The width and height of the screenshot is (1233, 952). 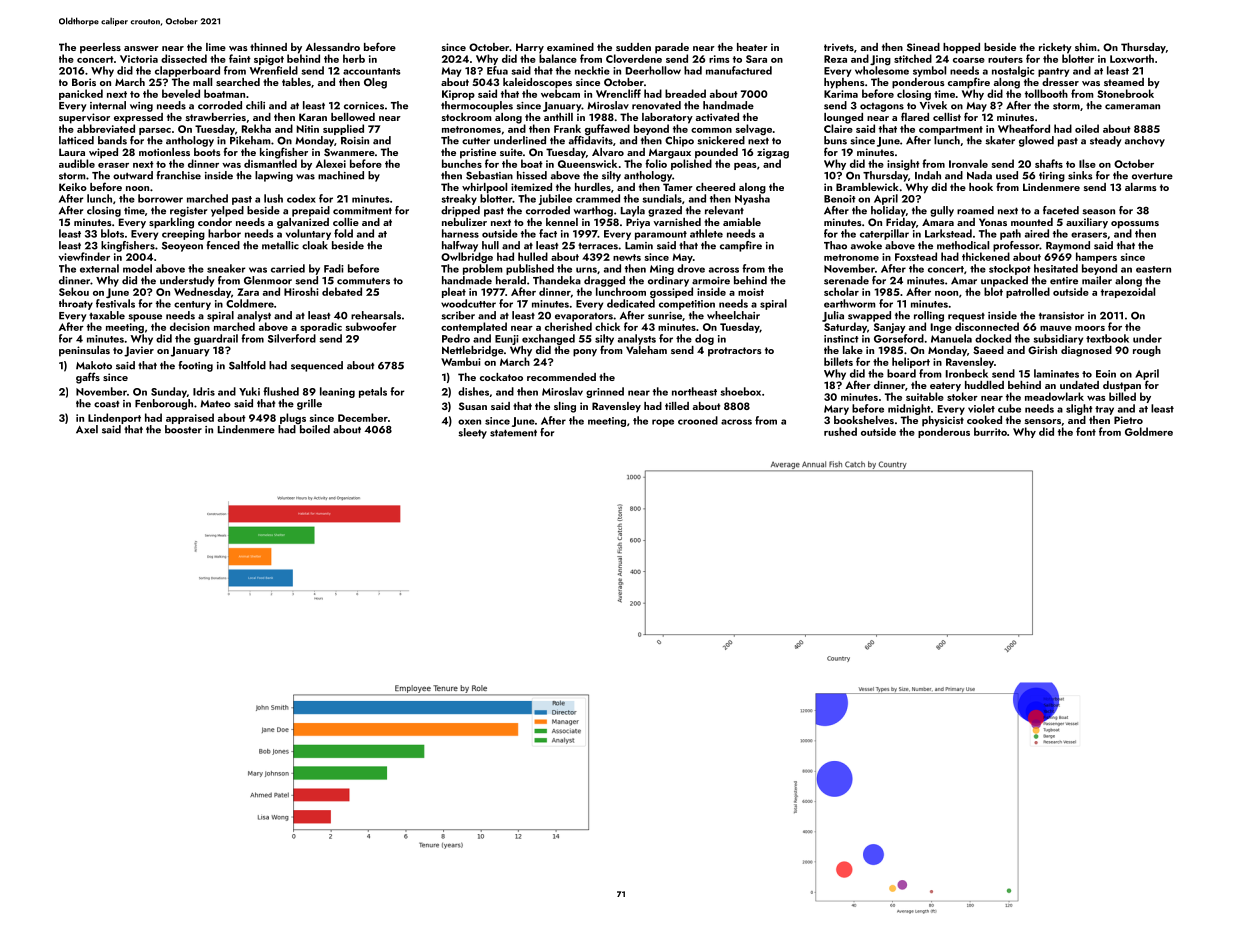 What do you see at coordinates (663, 423) in the screenshot?
I see `rope` at bounding box center [663, 423].
